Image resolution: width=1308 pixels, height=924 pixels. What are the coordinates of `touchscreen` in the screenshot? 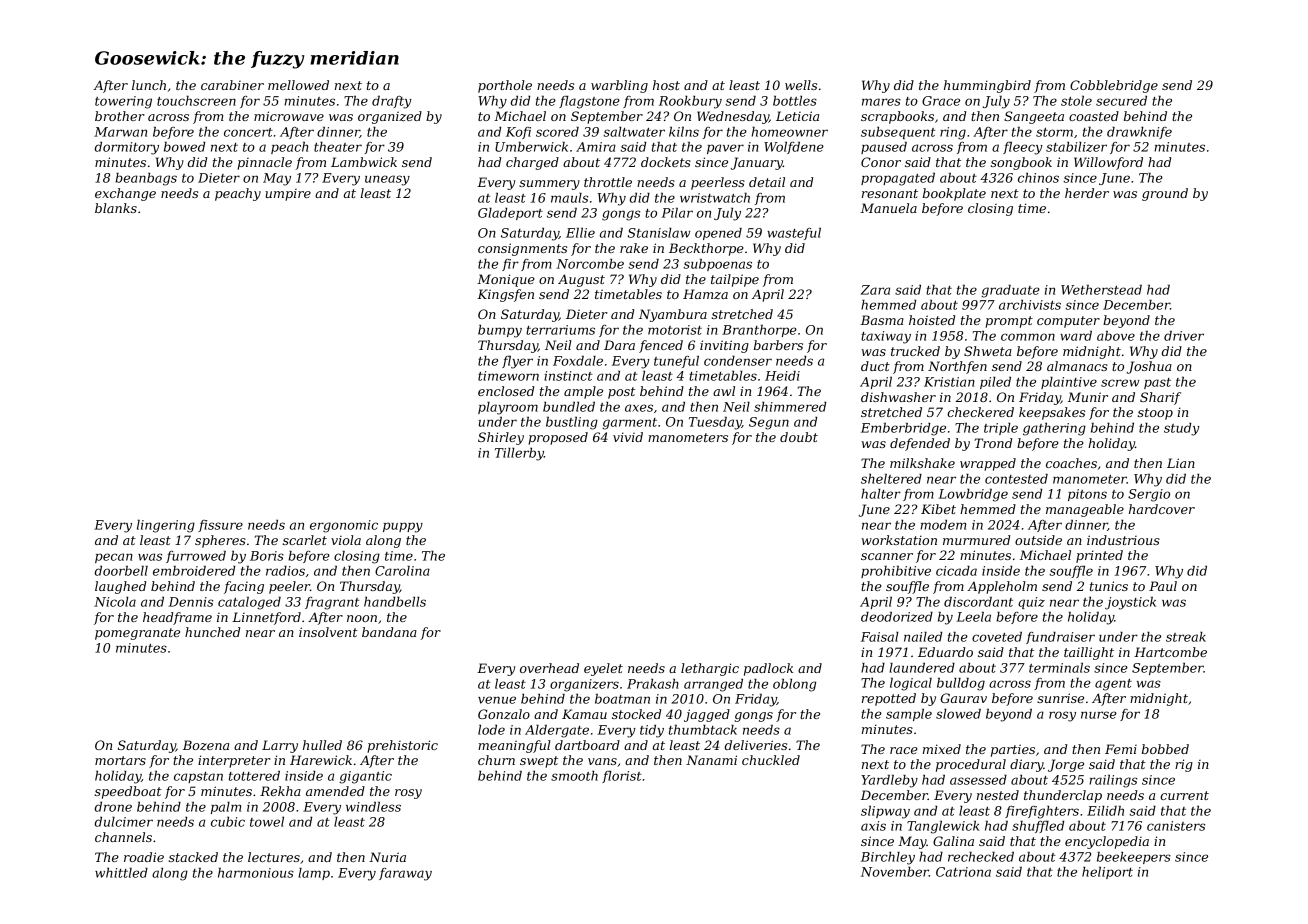 It's located at (196, 101).
